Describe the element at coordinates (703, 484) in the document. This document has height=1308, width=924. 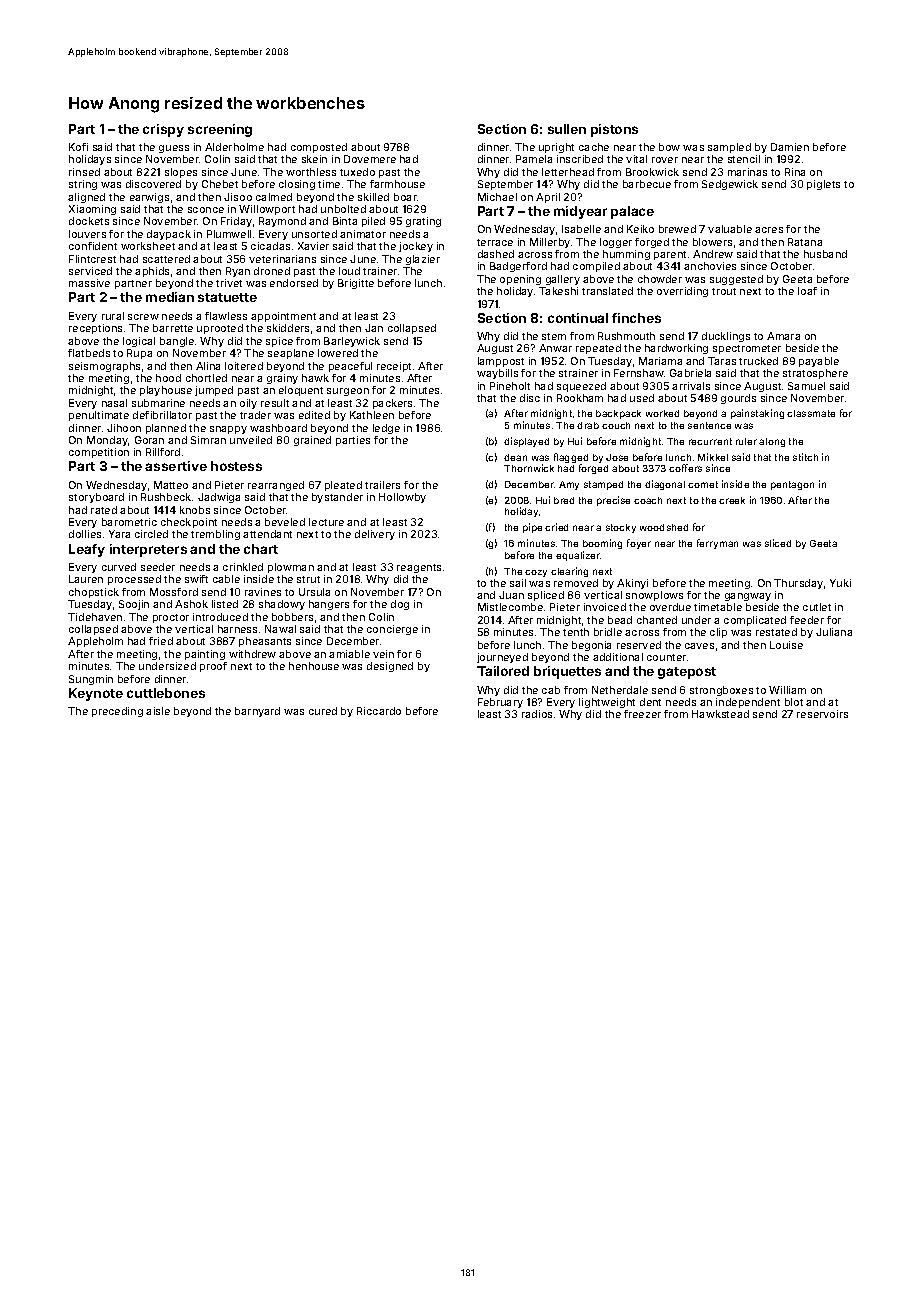
I see `comet` at that location.
